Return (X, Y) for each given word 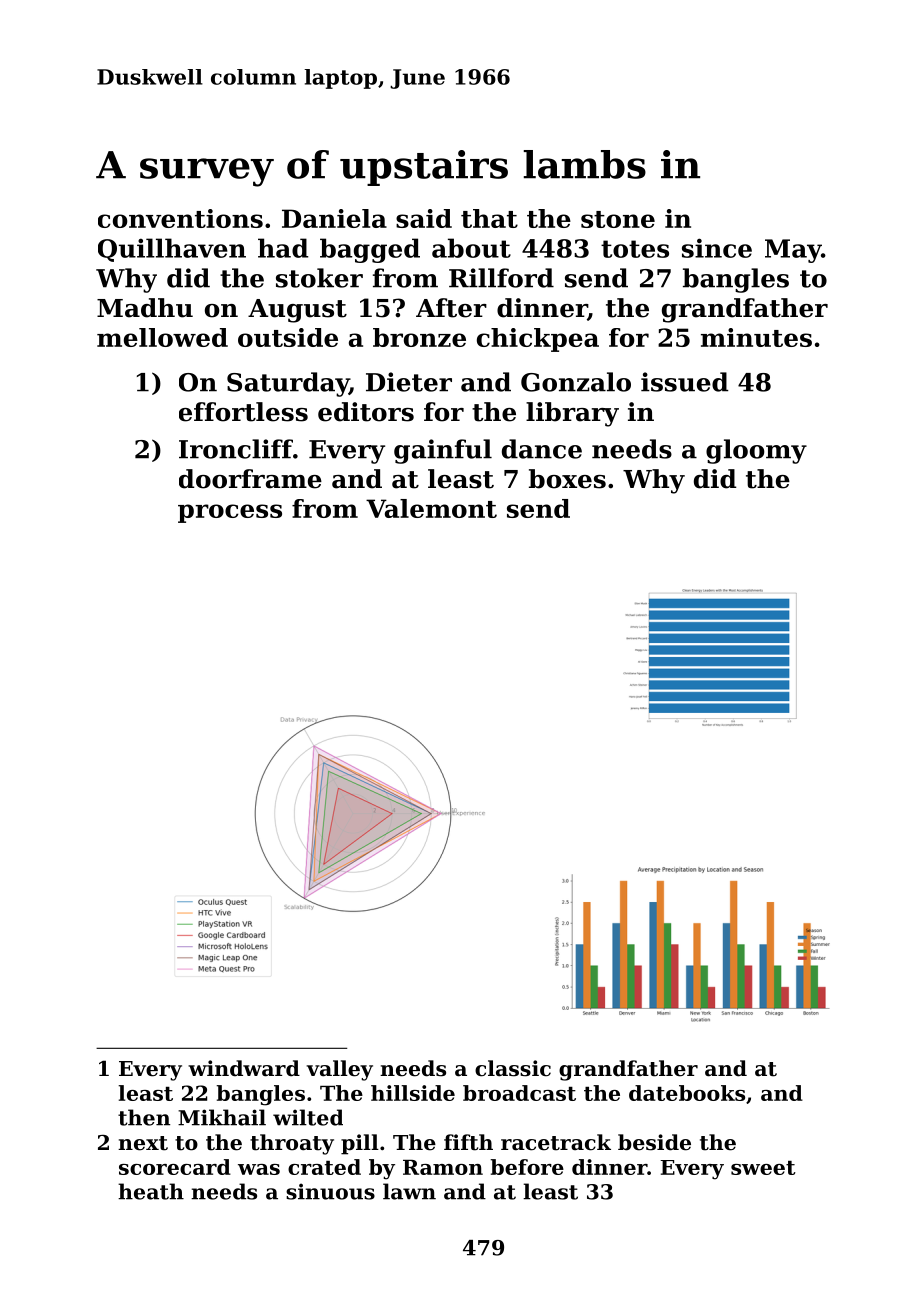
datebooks (687, 1093)
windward (244, 1068)
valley (339, 1070)
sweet (763, 1168)
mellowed (162, 337)
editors (366, 412)
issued (685, 382)
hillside (413, 1093)
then (144, 1117)
